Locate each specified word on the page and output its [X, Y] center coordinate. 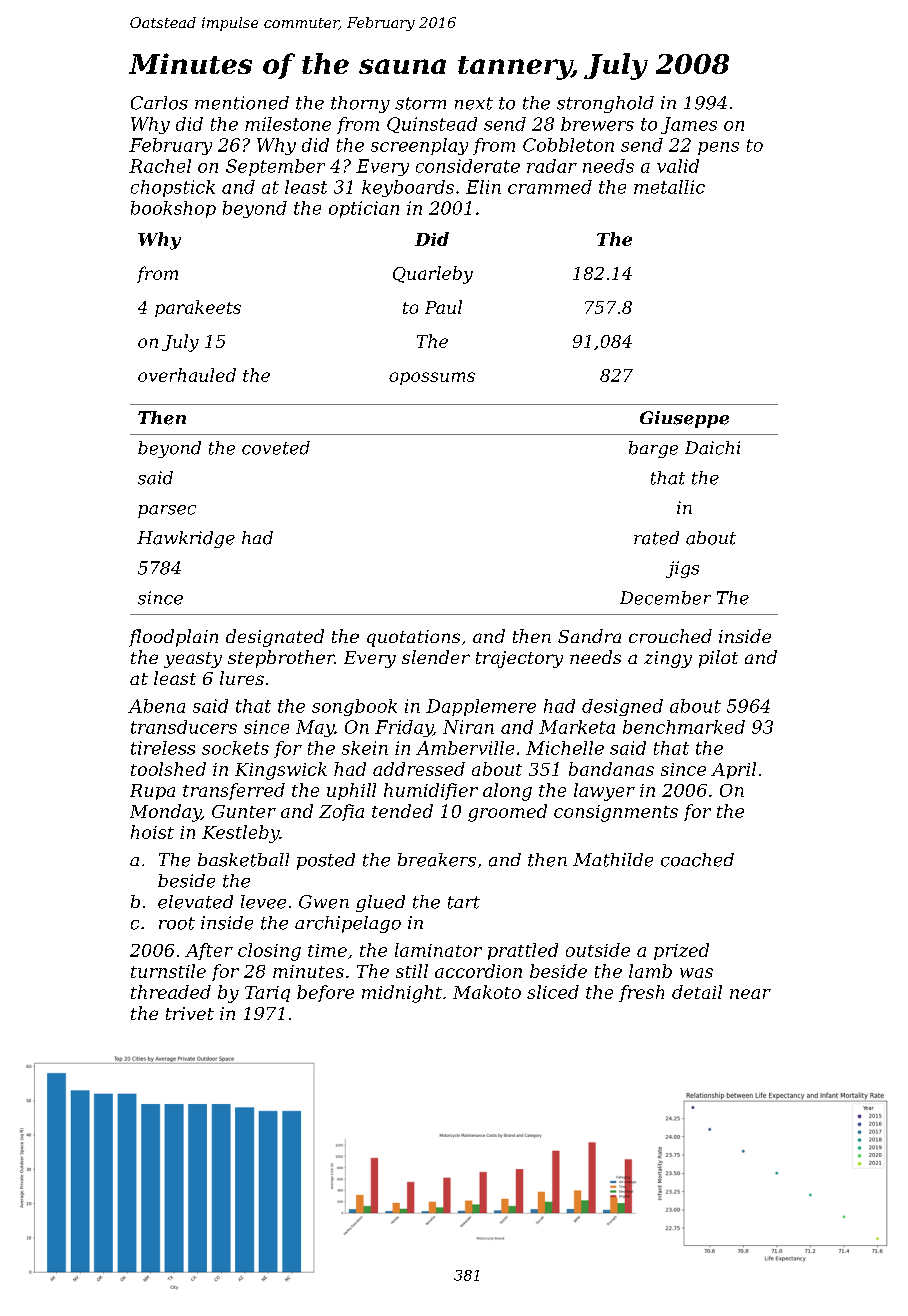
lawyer [604, 792]
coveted [276, 448]
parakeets [198, 308]
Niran [468, 727]
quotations [413, 638]
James [689, 125]
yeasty [193, 660]
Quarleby [433, 275]
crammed [550, 187]
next [474, 103]
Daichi [712, 448]
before [325, 993]
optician [364, 209]
